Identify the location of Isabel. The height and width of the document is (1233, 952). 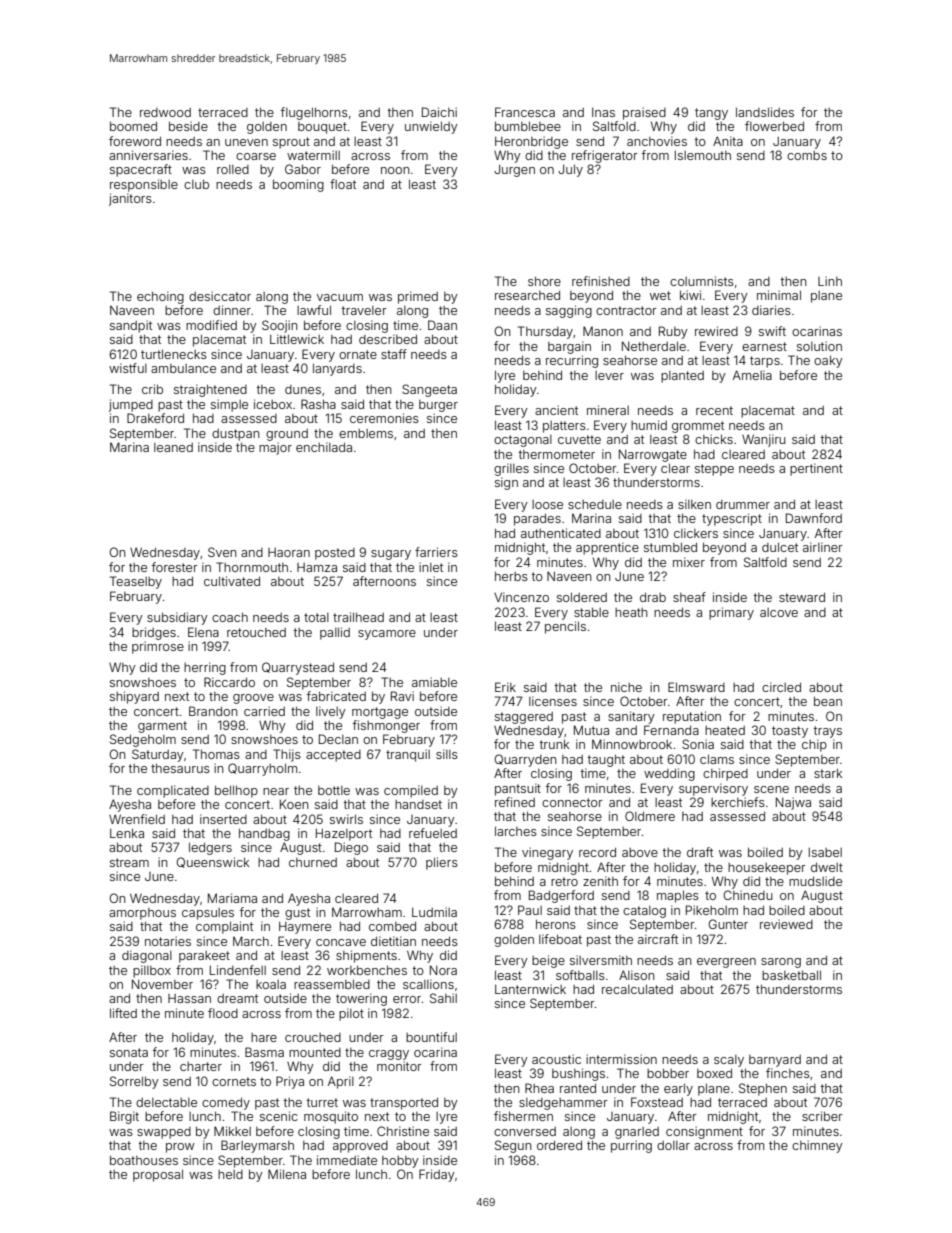
(825, 852).
